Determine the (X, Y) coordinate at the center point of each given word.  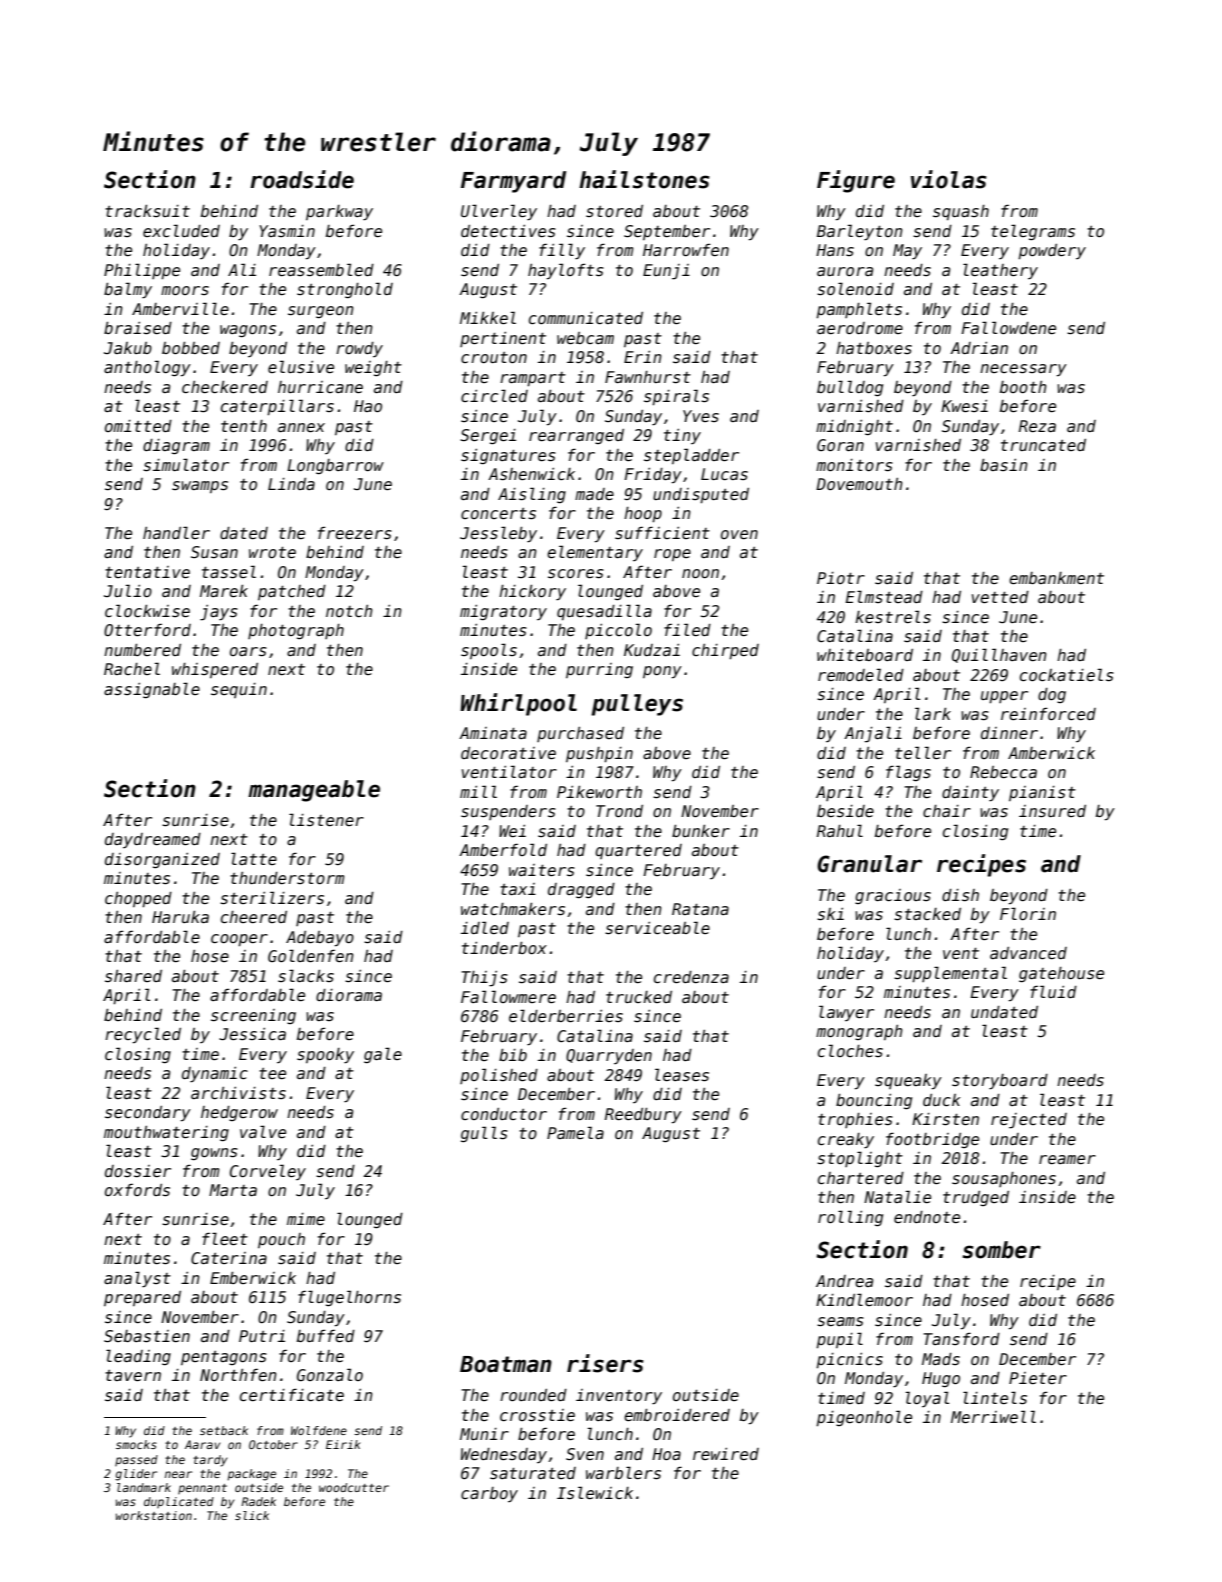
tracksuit (147, 211)
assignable (152, 690)
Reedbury (643, 1116)
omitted (138, 426)
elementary (595, 553)
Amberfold (503, 849)
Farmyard (513, 182)
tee (272, 1073)
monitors (854, 465)
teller (923, 752)
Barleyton (860, 232)
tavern (133, 1375)
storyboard (1000, 1082)
